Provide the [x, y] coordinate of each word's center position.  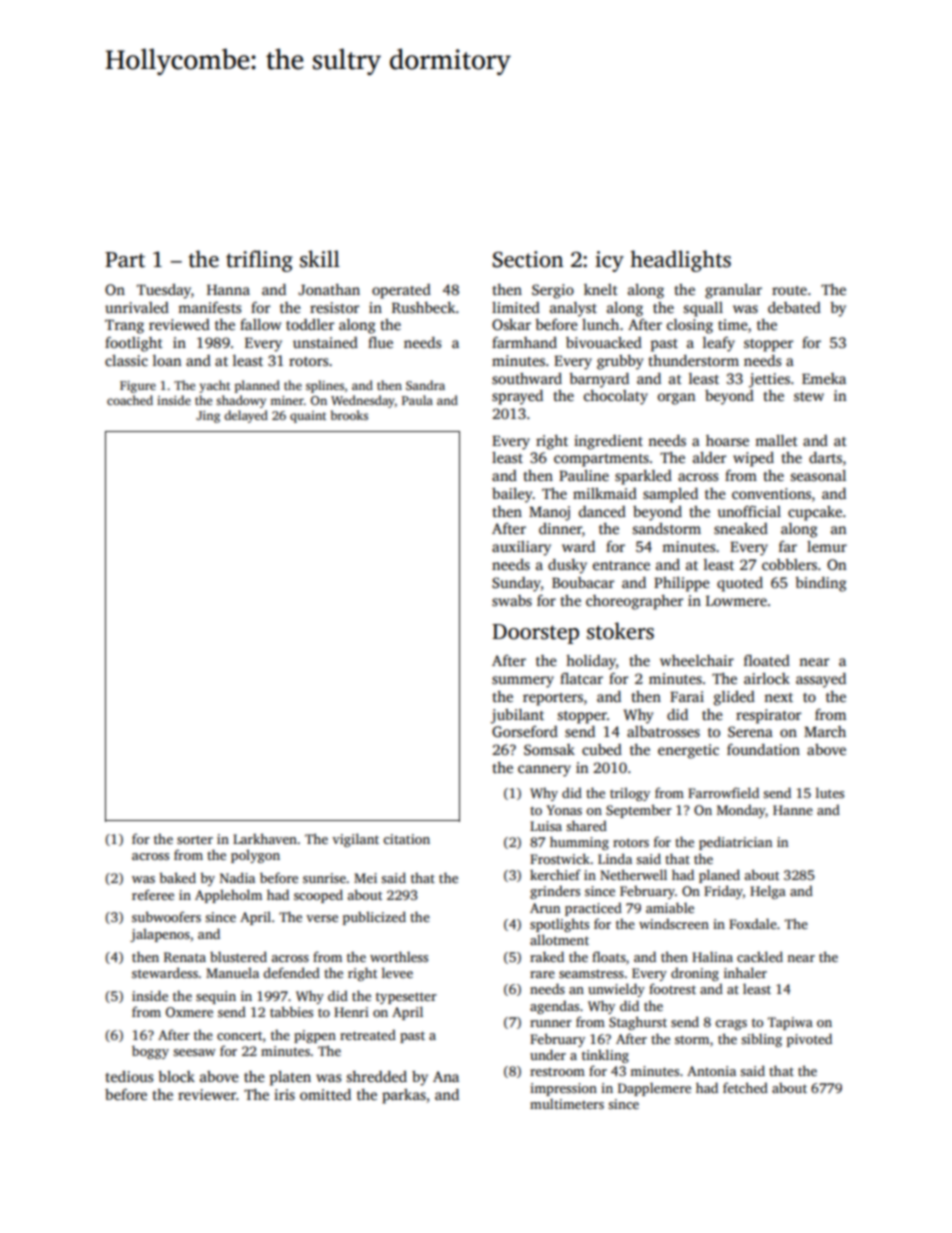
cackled [760, 956]
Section [528, 259]
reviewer [207, 1094]
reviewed [179, 324]
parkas [404, 1096]
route [789, 290]
